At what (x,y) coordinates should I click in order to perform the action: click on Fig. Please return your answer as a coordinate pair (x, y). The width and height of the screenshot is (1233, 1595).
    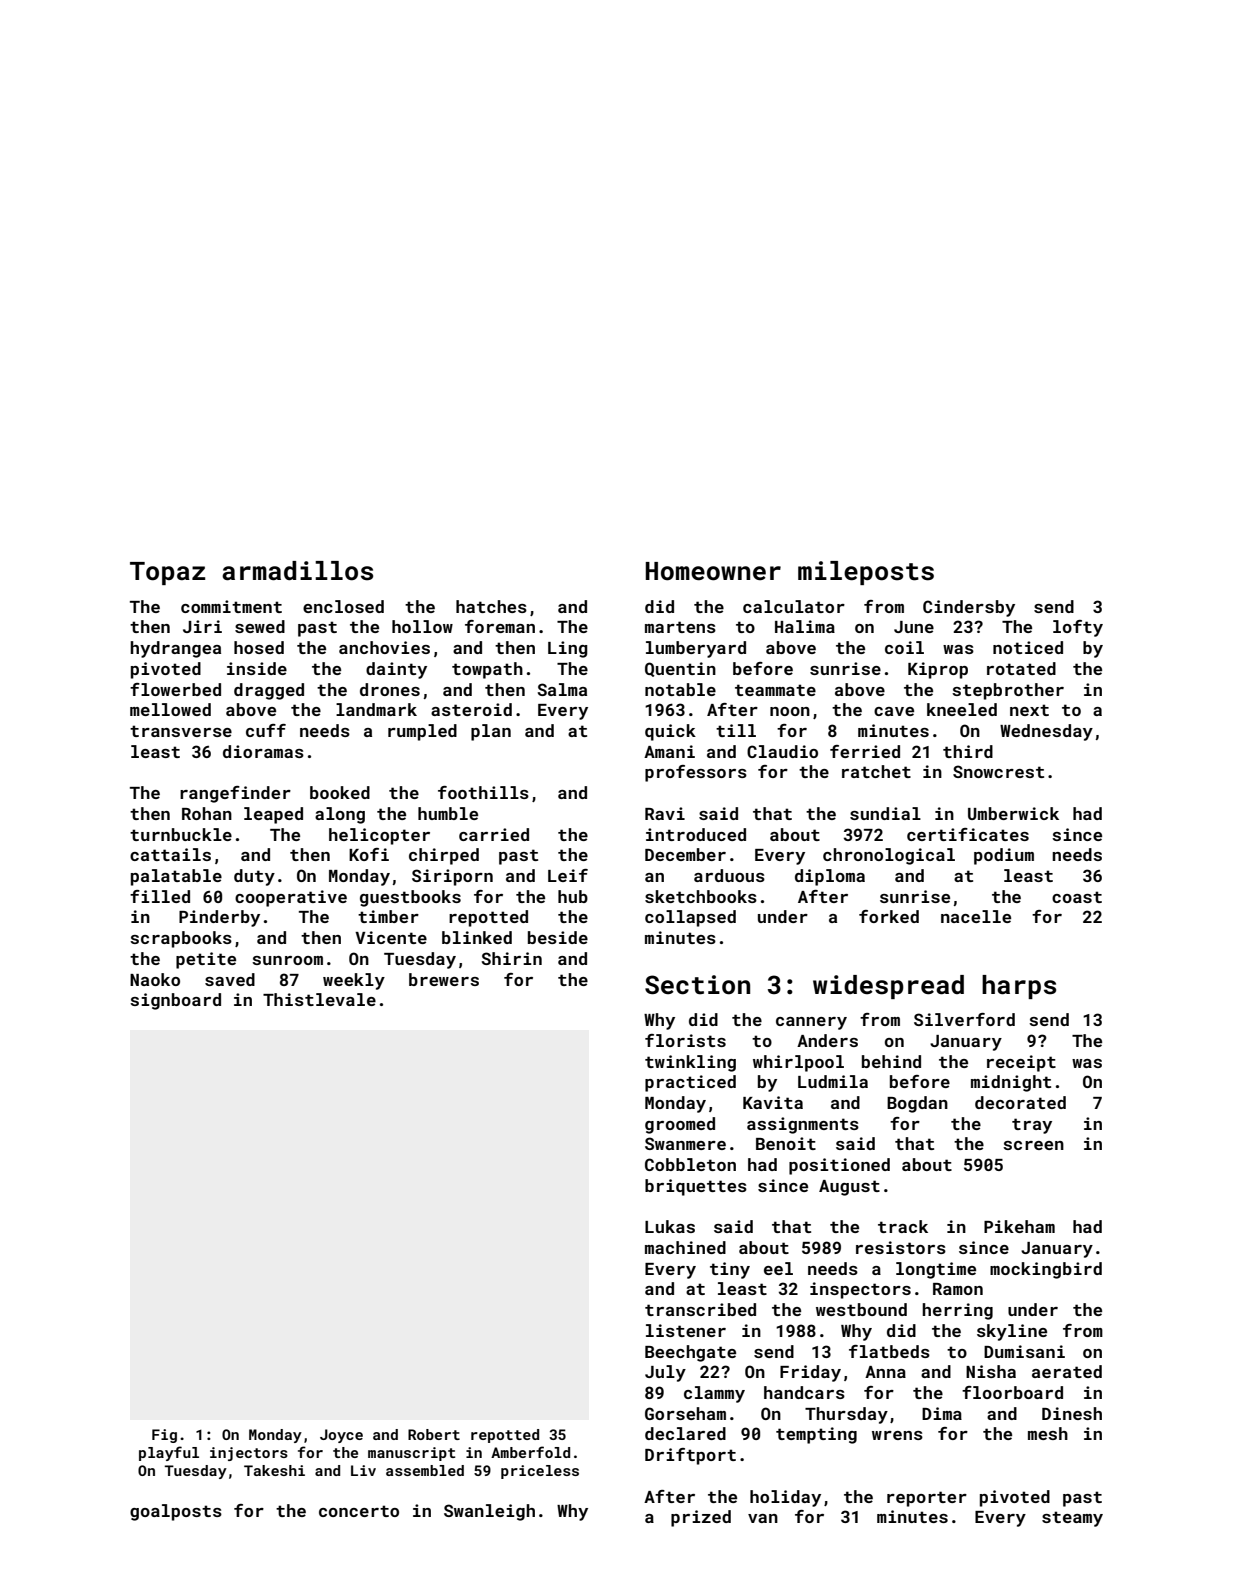
    Looking at the image, I should click on (164, 1436).
